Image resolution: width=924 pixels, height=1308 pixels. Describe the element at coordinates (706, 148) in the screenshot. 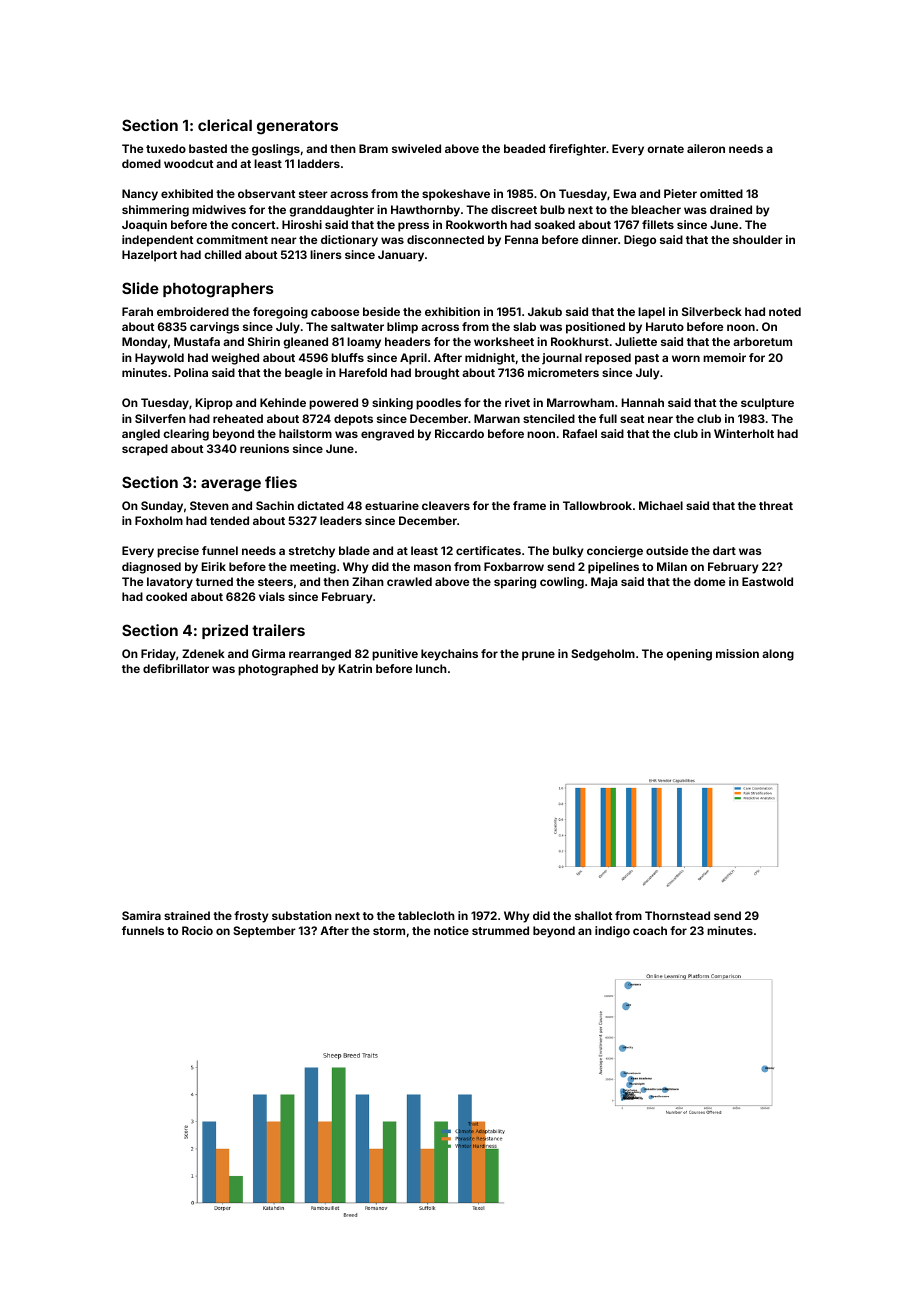

I see `aileron` at that location.
